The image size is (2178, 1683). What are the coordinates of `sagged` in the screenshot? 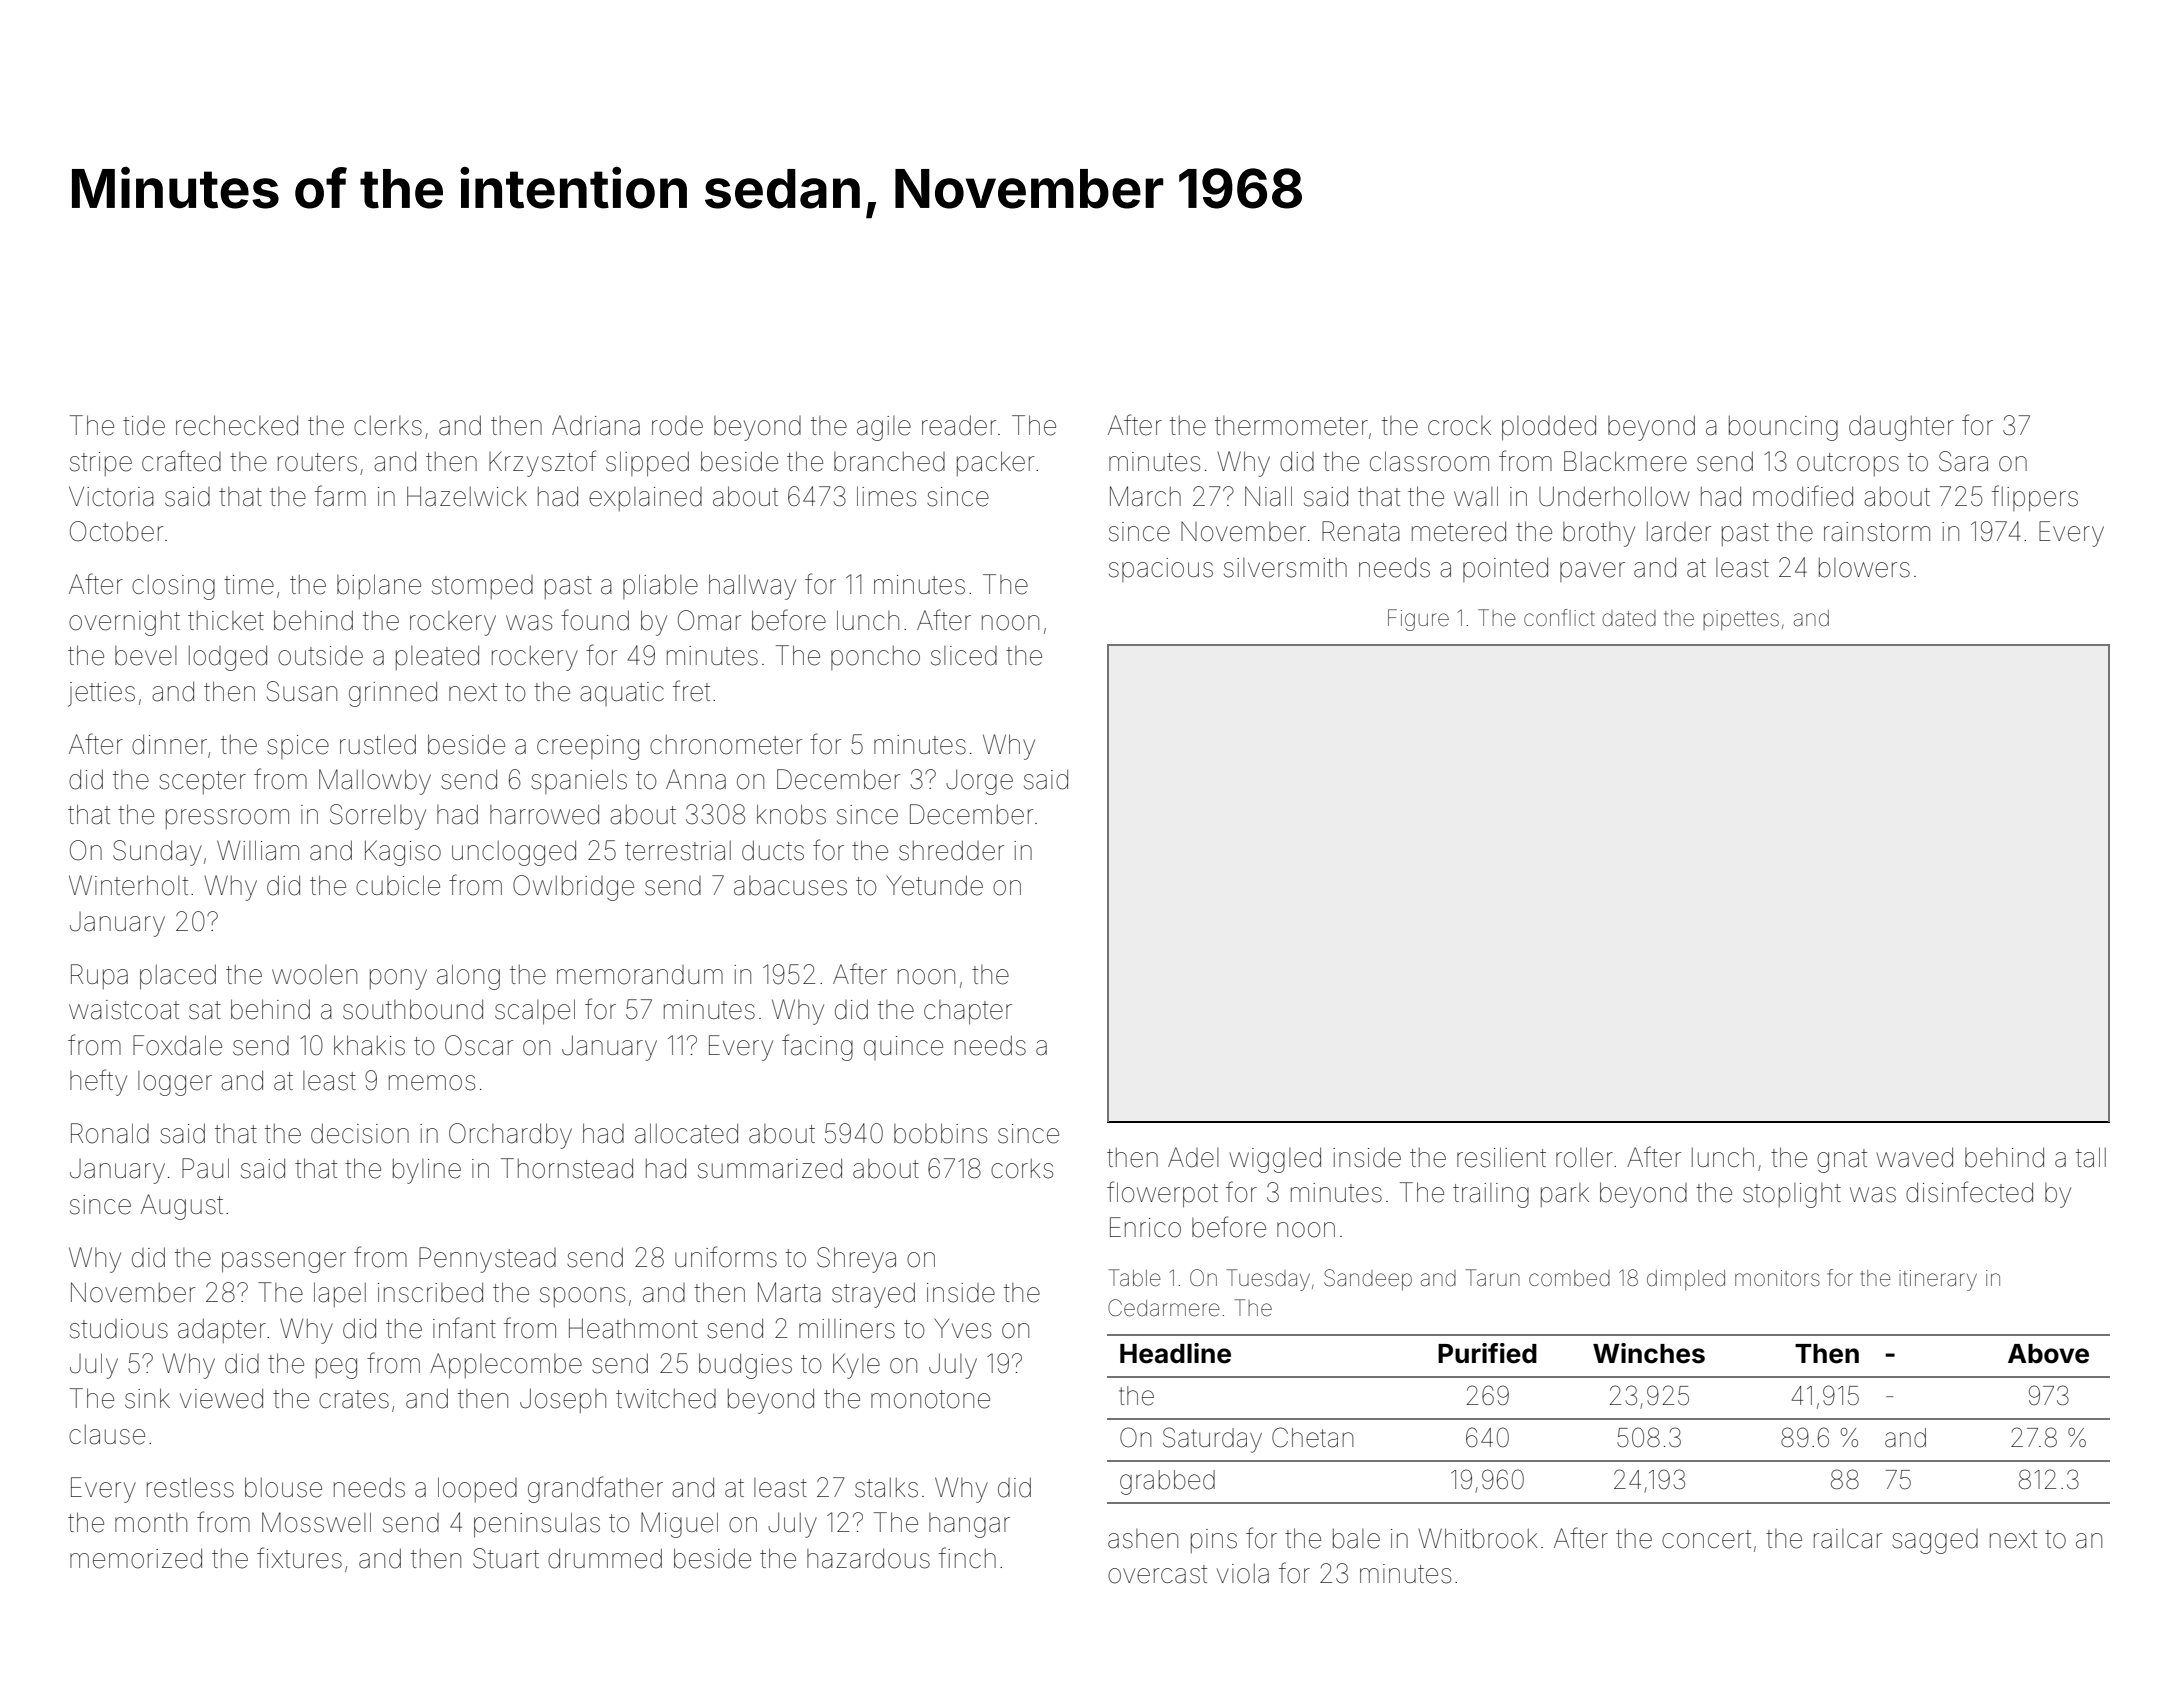 It's located at (1935, 1541).
